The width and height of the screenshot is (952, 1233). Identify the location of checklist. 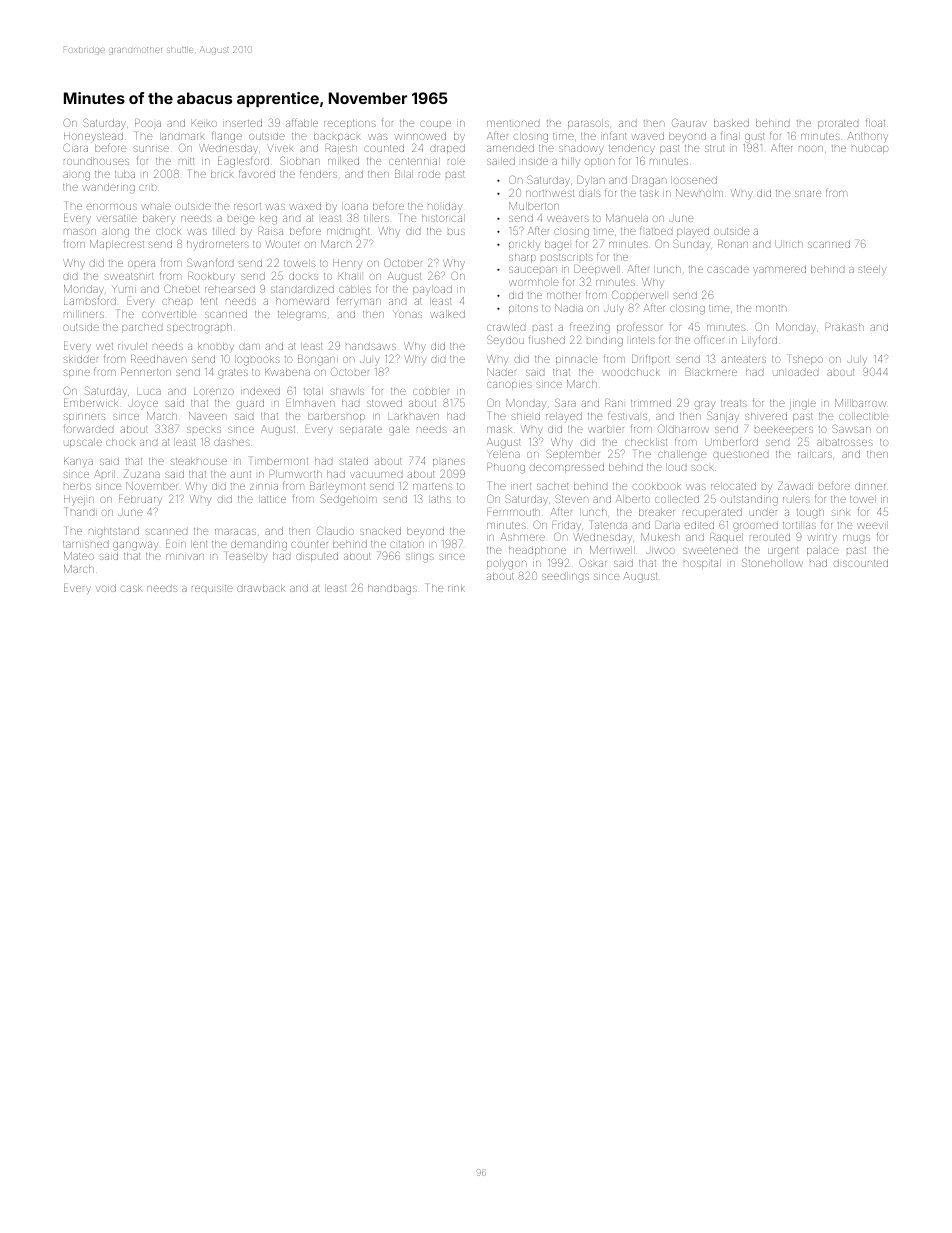
(646, 442).
